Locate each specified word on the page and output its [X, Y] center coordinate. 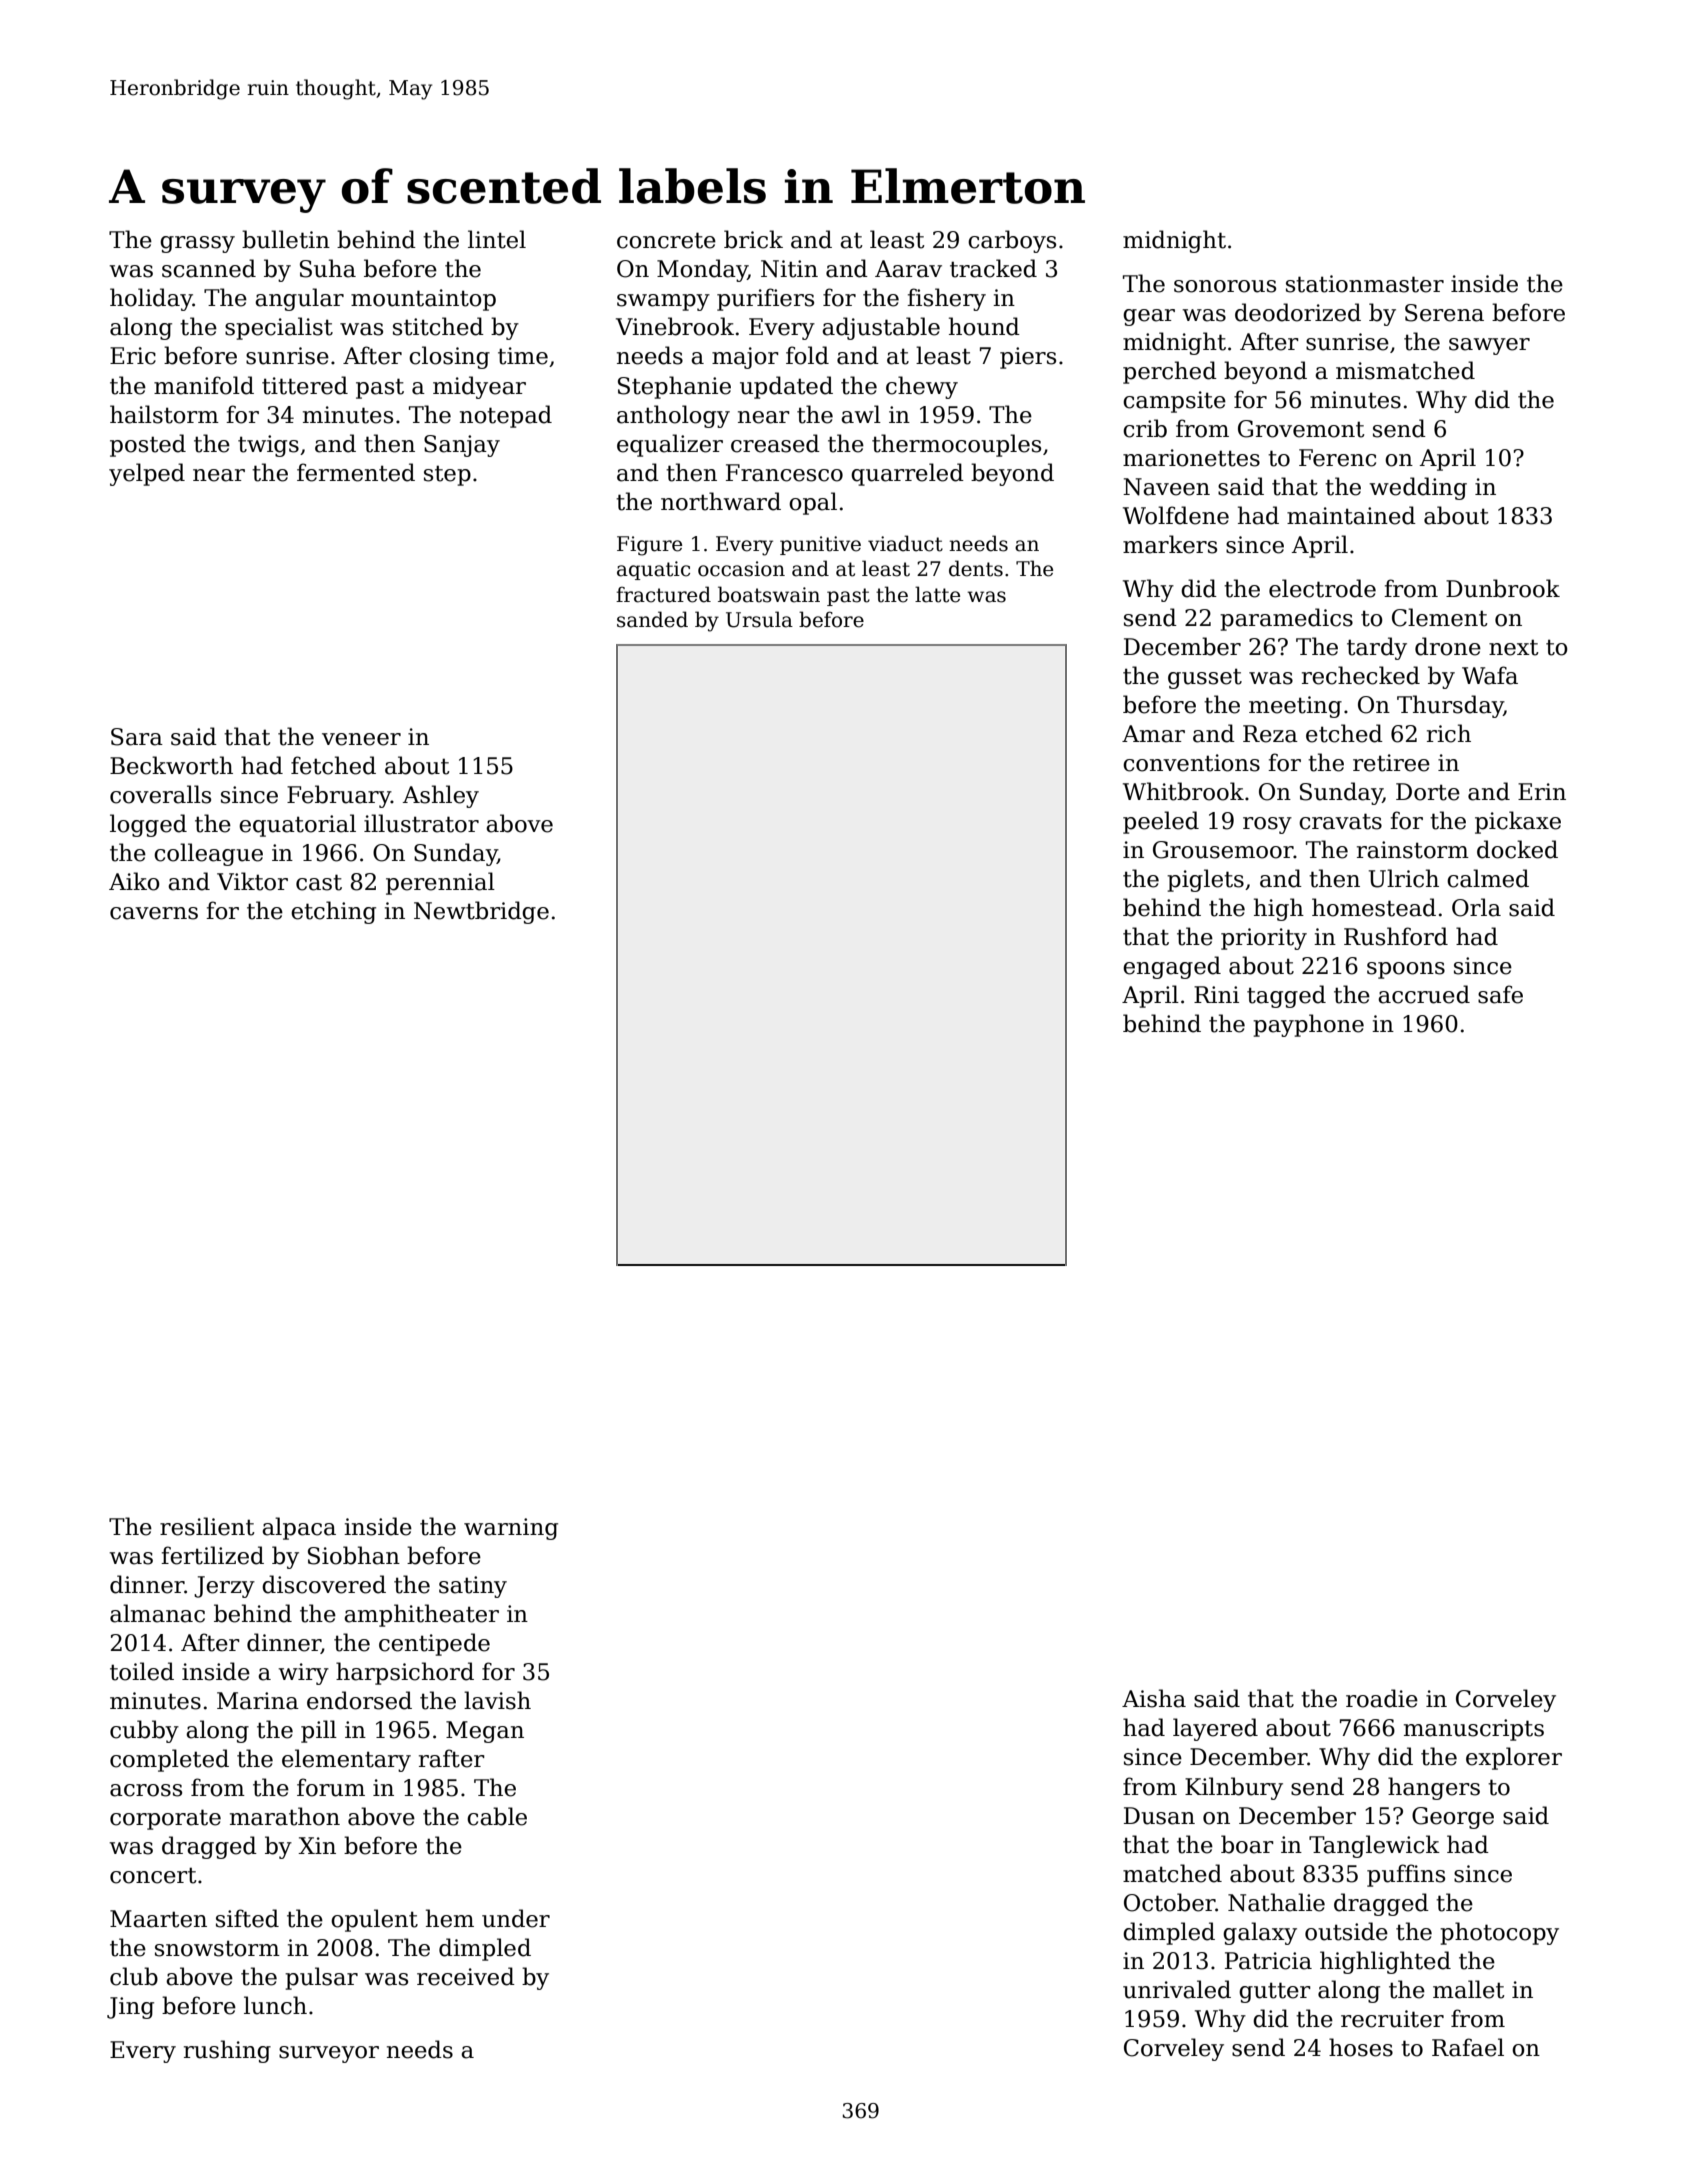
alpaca [299, 1528]
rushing [227, 2051]
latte [937, 594]
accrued [1424, 994]
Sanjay [462, 446]
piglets [1205, 880]
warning [511, 1529]
